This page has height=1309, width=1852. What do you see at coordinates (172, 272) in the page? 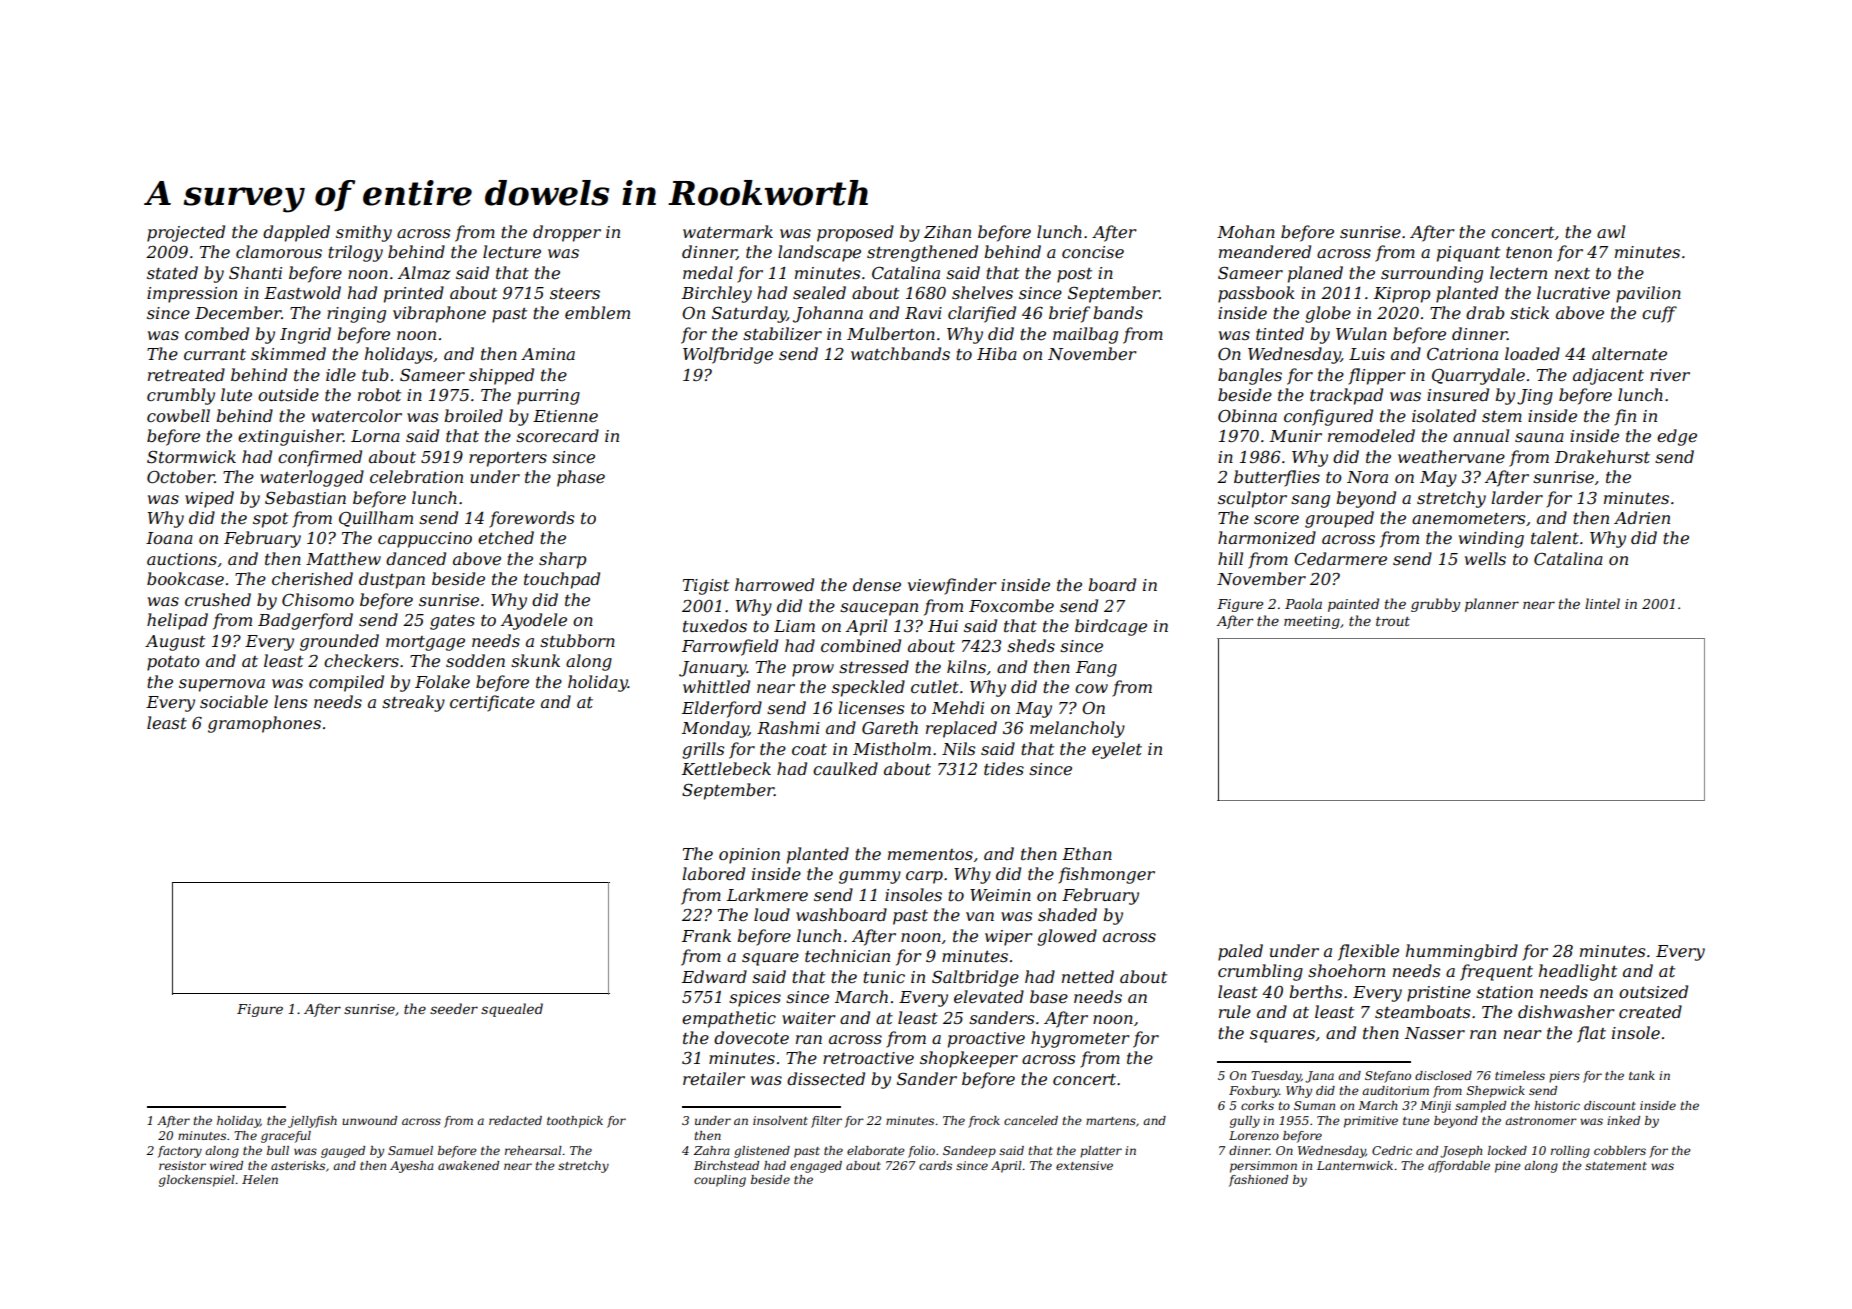
I see `stated` at bounding box center [172, 272].
